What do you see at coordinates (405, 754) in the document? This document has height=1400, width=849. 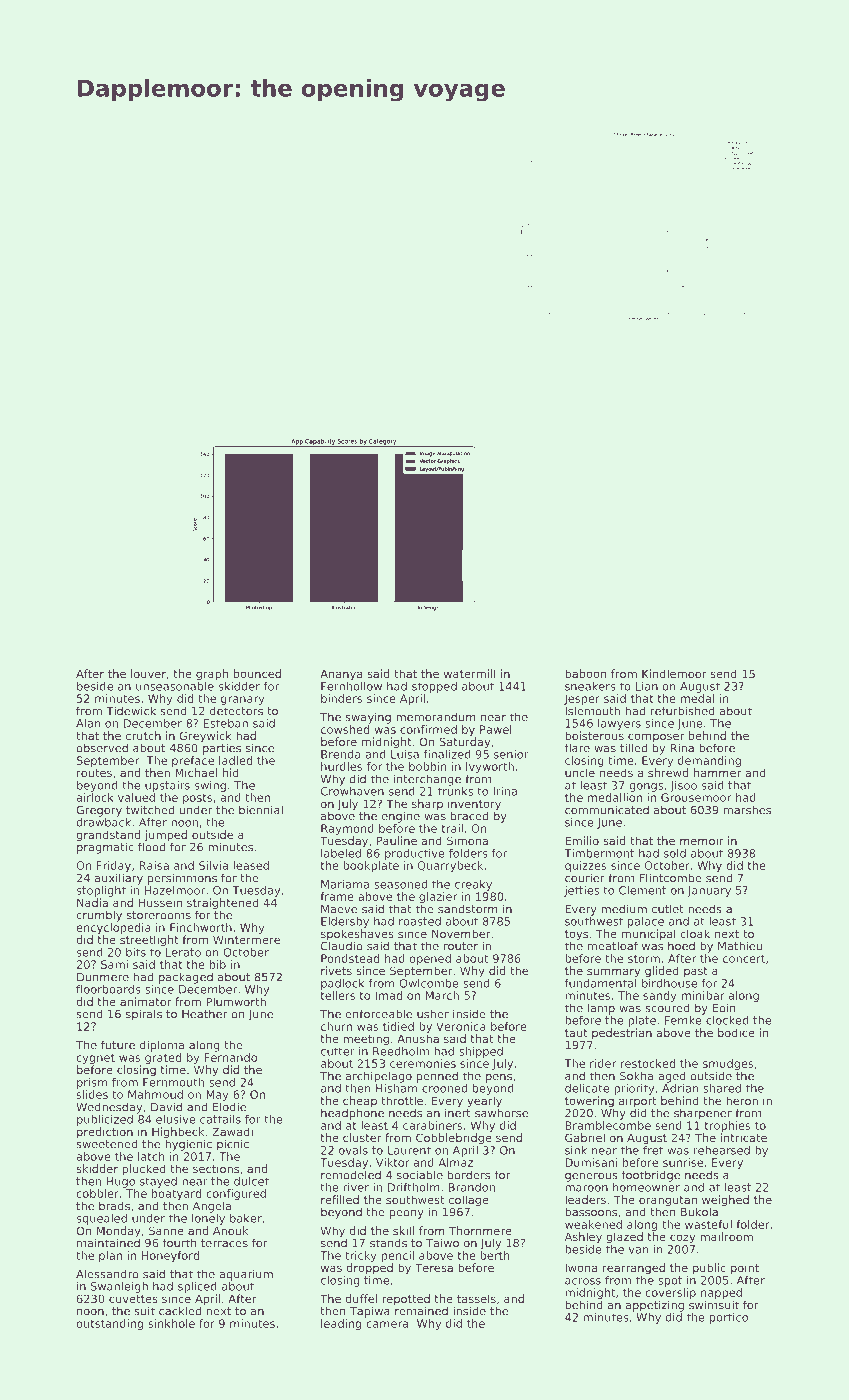 I see `Luisa` at bounding box center [405, 754].
